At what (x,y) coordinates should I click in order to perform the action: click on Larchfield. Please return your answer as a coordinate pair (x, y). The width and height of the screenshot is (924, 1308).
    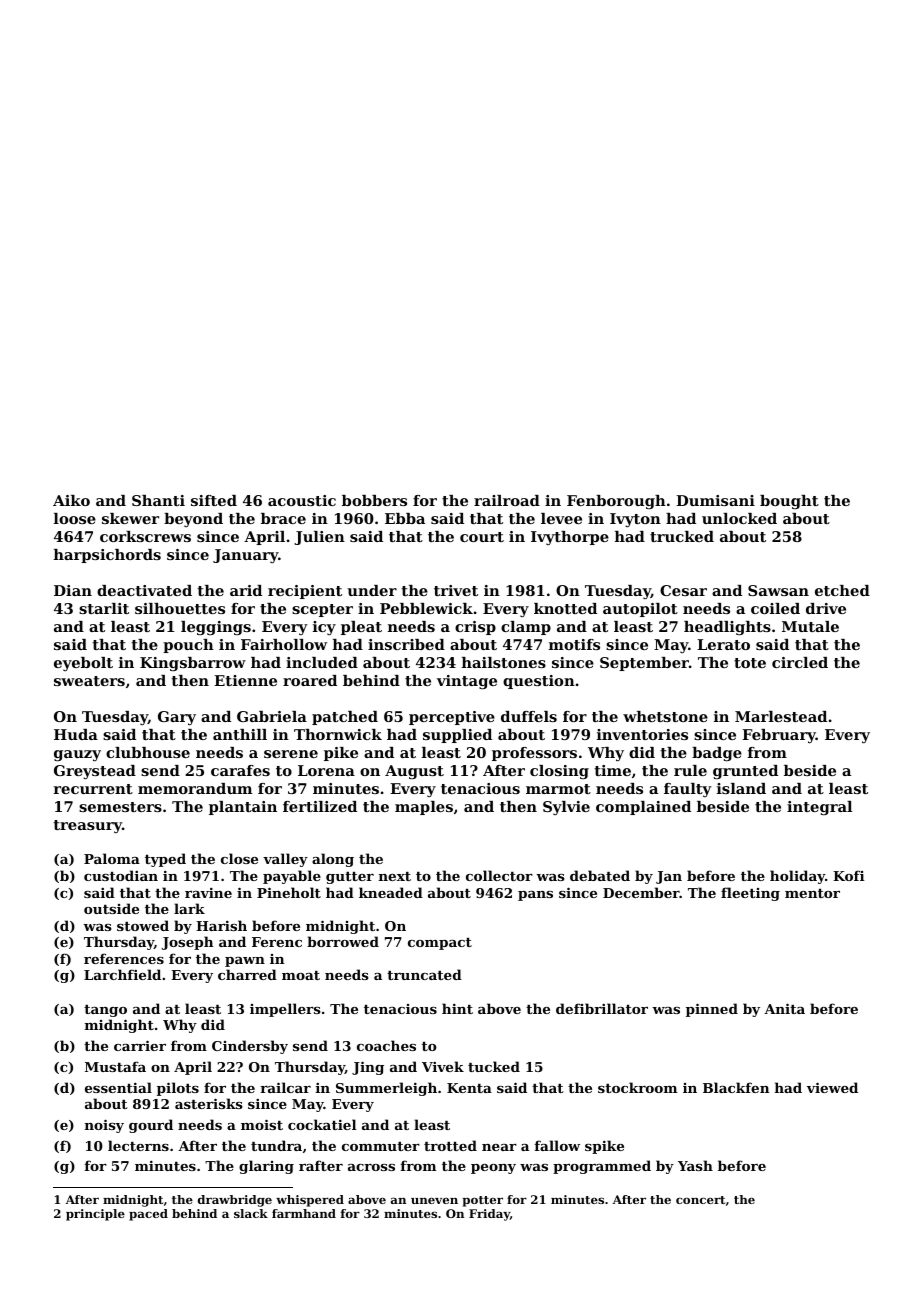
    Looking at the image, I should click on (122, 974).
